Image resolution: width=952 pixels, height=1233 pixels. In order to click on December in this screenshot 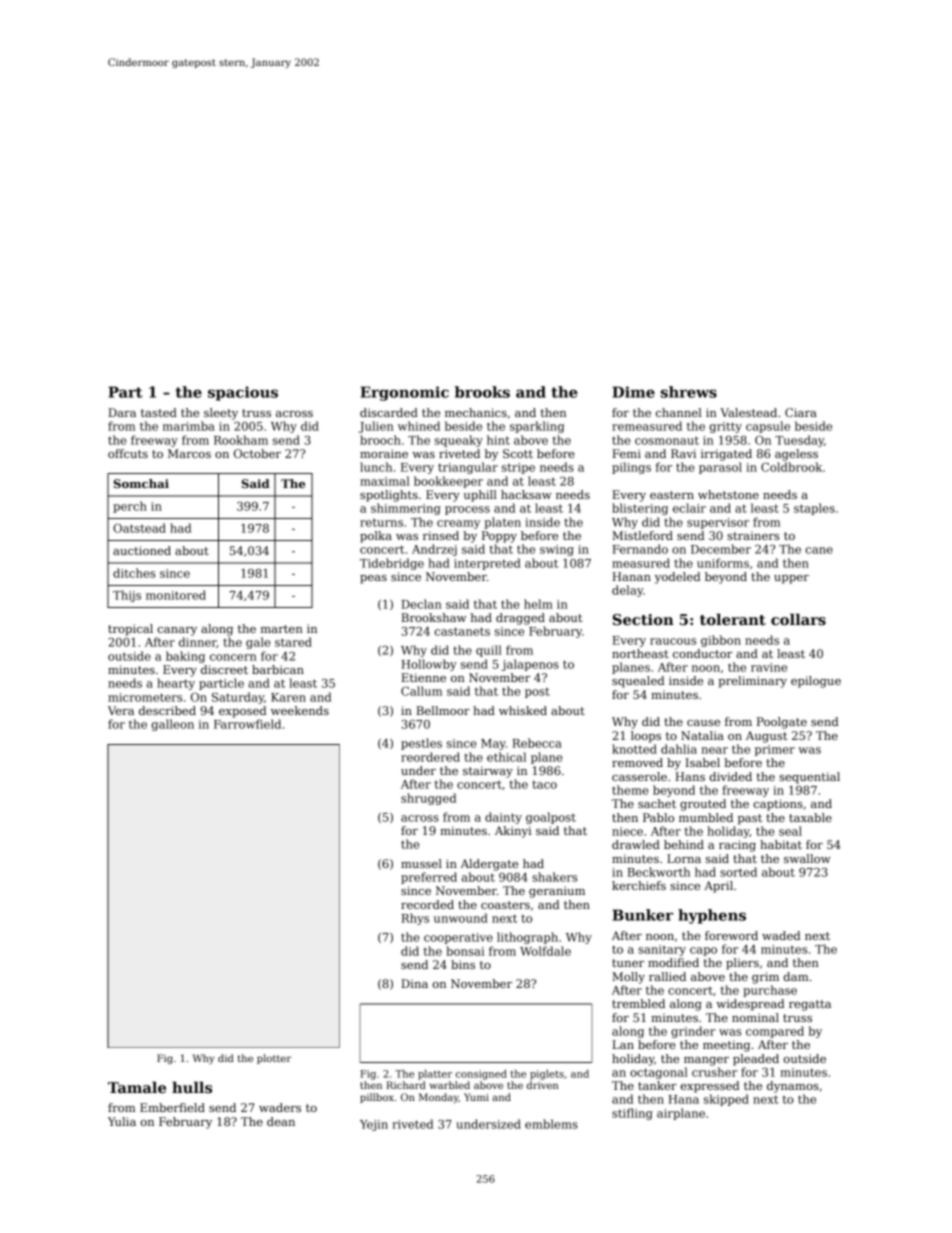, I will do `click(721, 549)`.
